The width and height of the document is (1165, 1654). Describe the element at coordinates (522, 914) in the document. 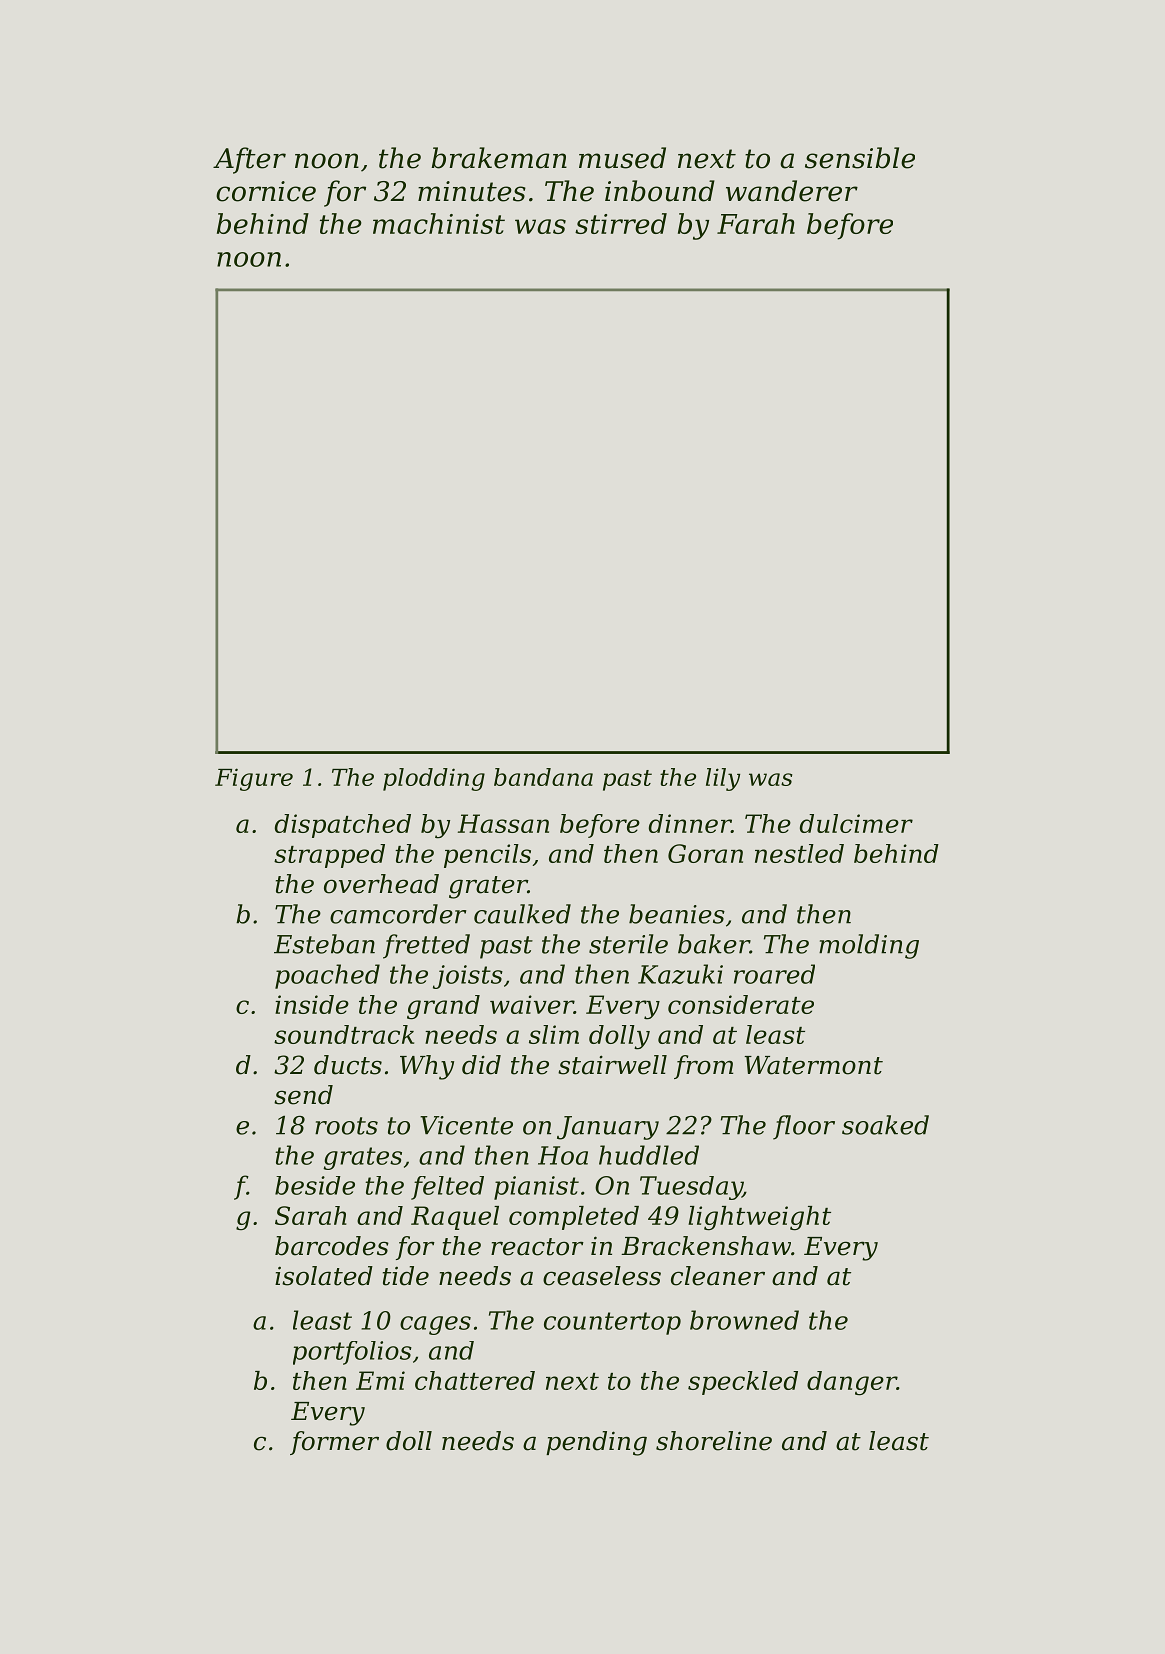

I see `caulked` at that location.
